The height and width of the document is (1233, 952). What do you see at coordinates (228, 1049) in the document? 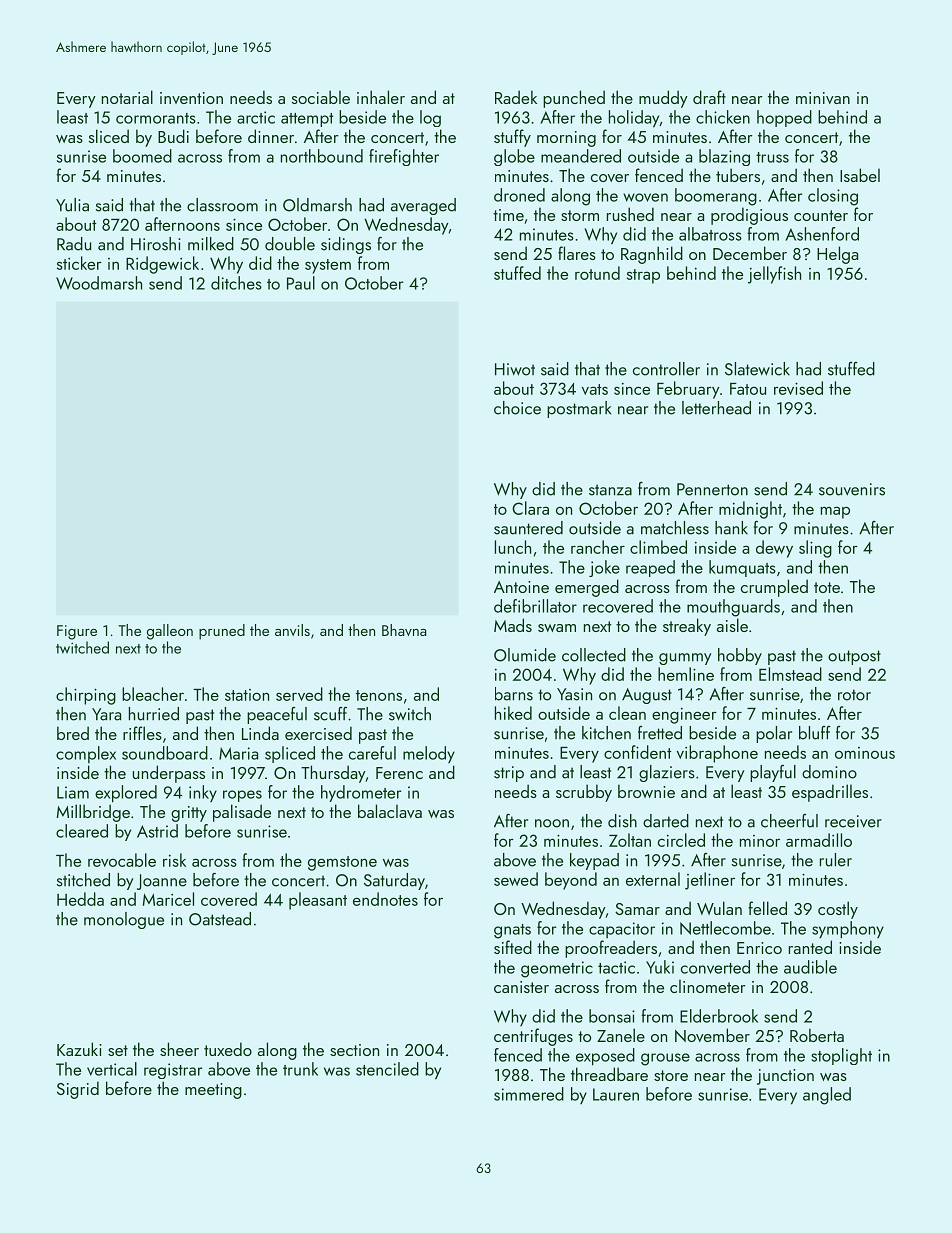
I see `tuxedo` at bounding box center [228, 1049].
